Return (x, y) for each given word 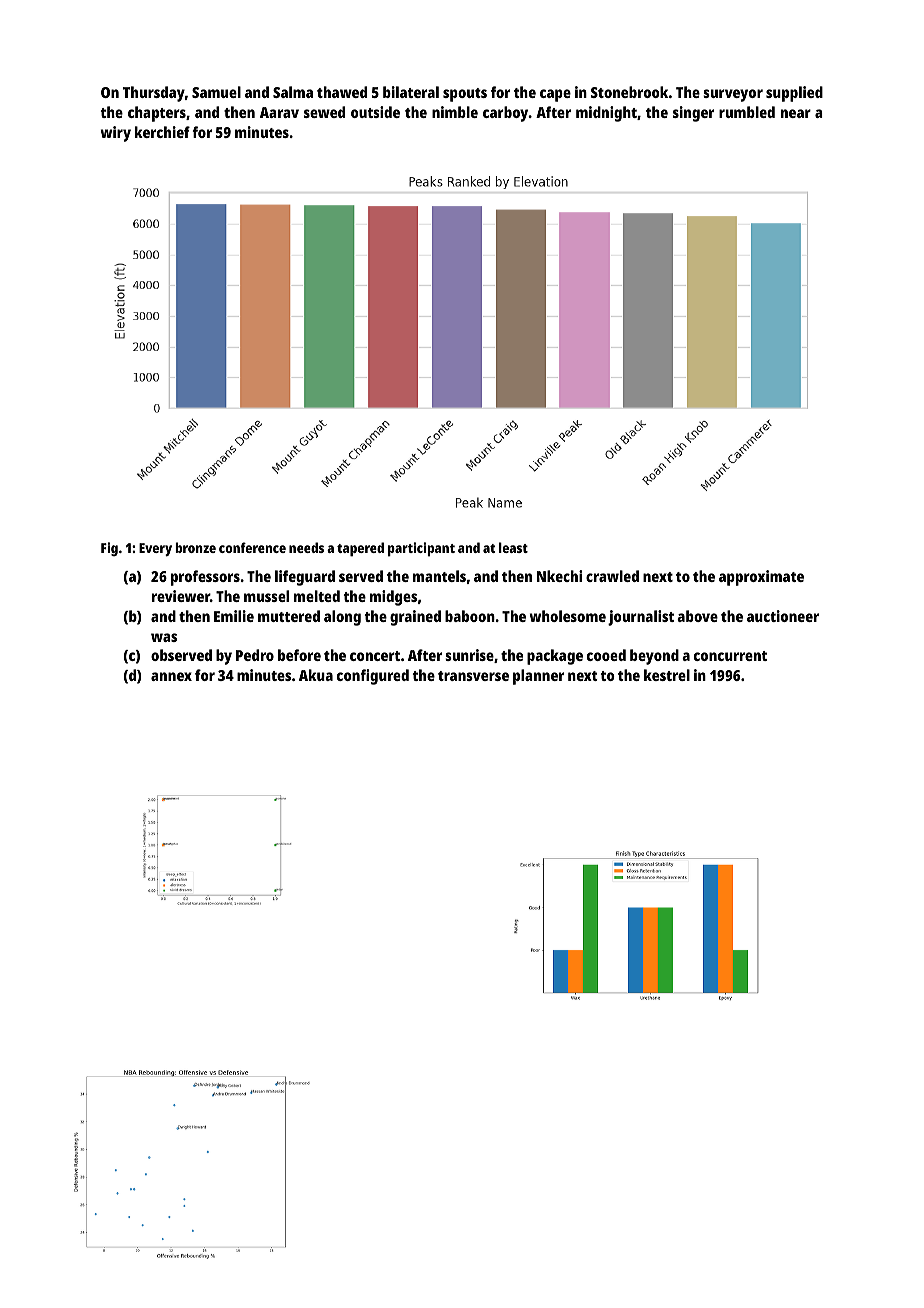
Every (155, 549)
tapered (360, 549)
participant (421, 549)
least (513, 547)
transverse (473, 676)
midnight (606, 114)
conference (252, 547)
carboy (506, 114)
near (796, 113)
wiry (116, 134)
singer (693, 114)
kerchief (162, 132)
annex (171, 676)
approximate (761, 578)
